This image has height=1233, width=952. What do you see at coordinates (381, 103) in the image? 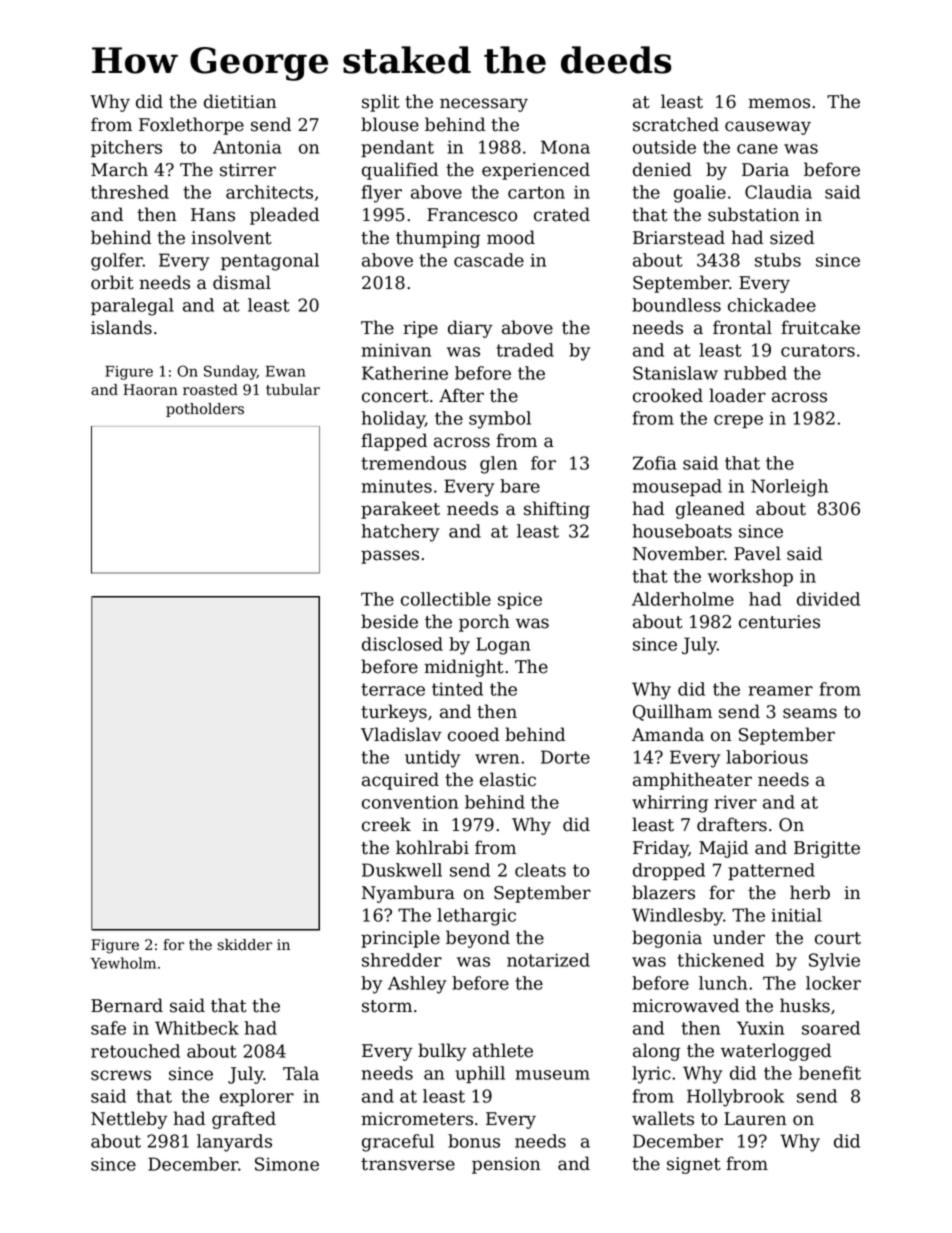
I see `split` at bounding box center [381, 103].
